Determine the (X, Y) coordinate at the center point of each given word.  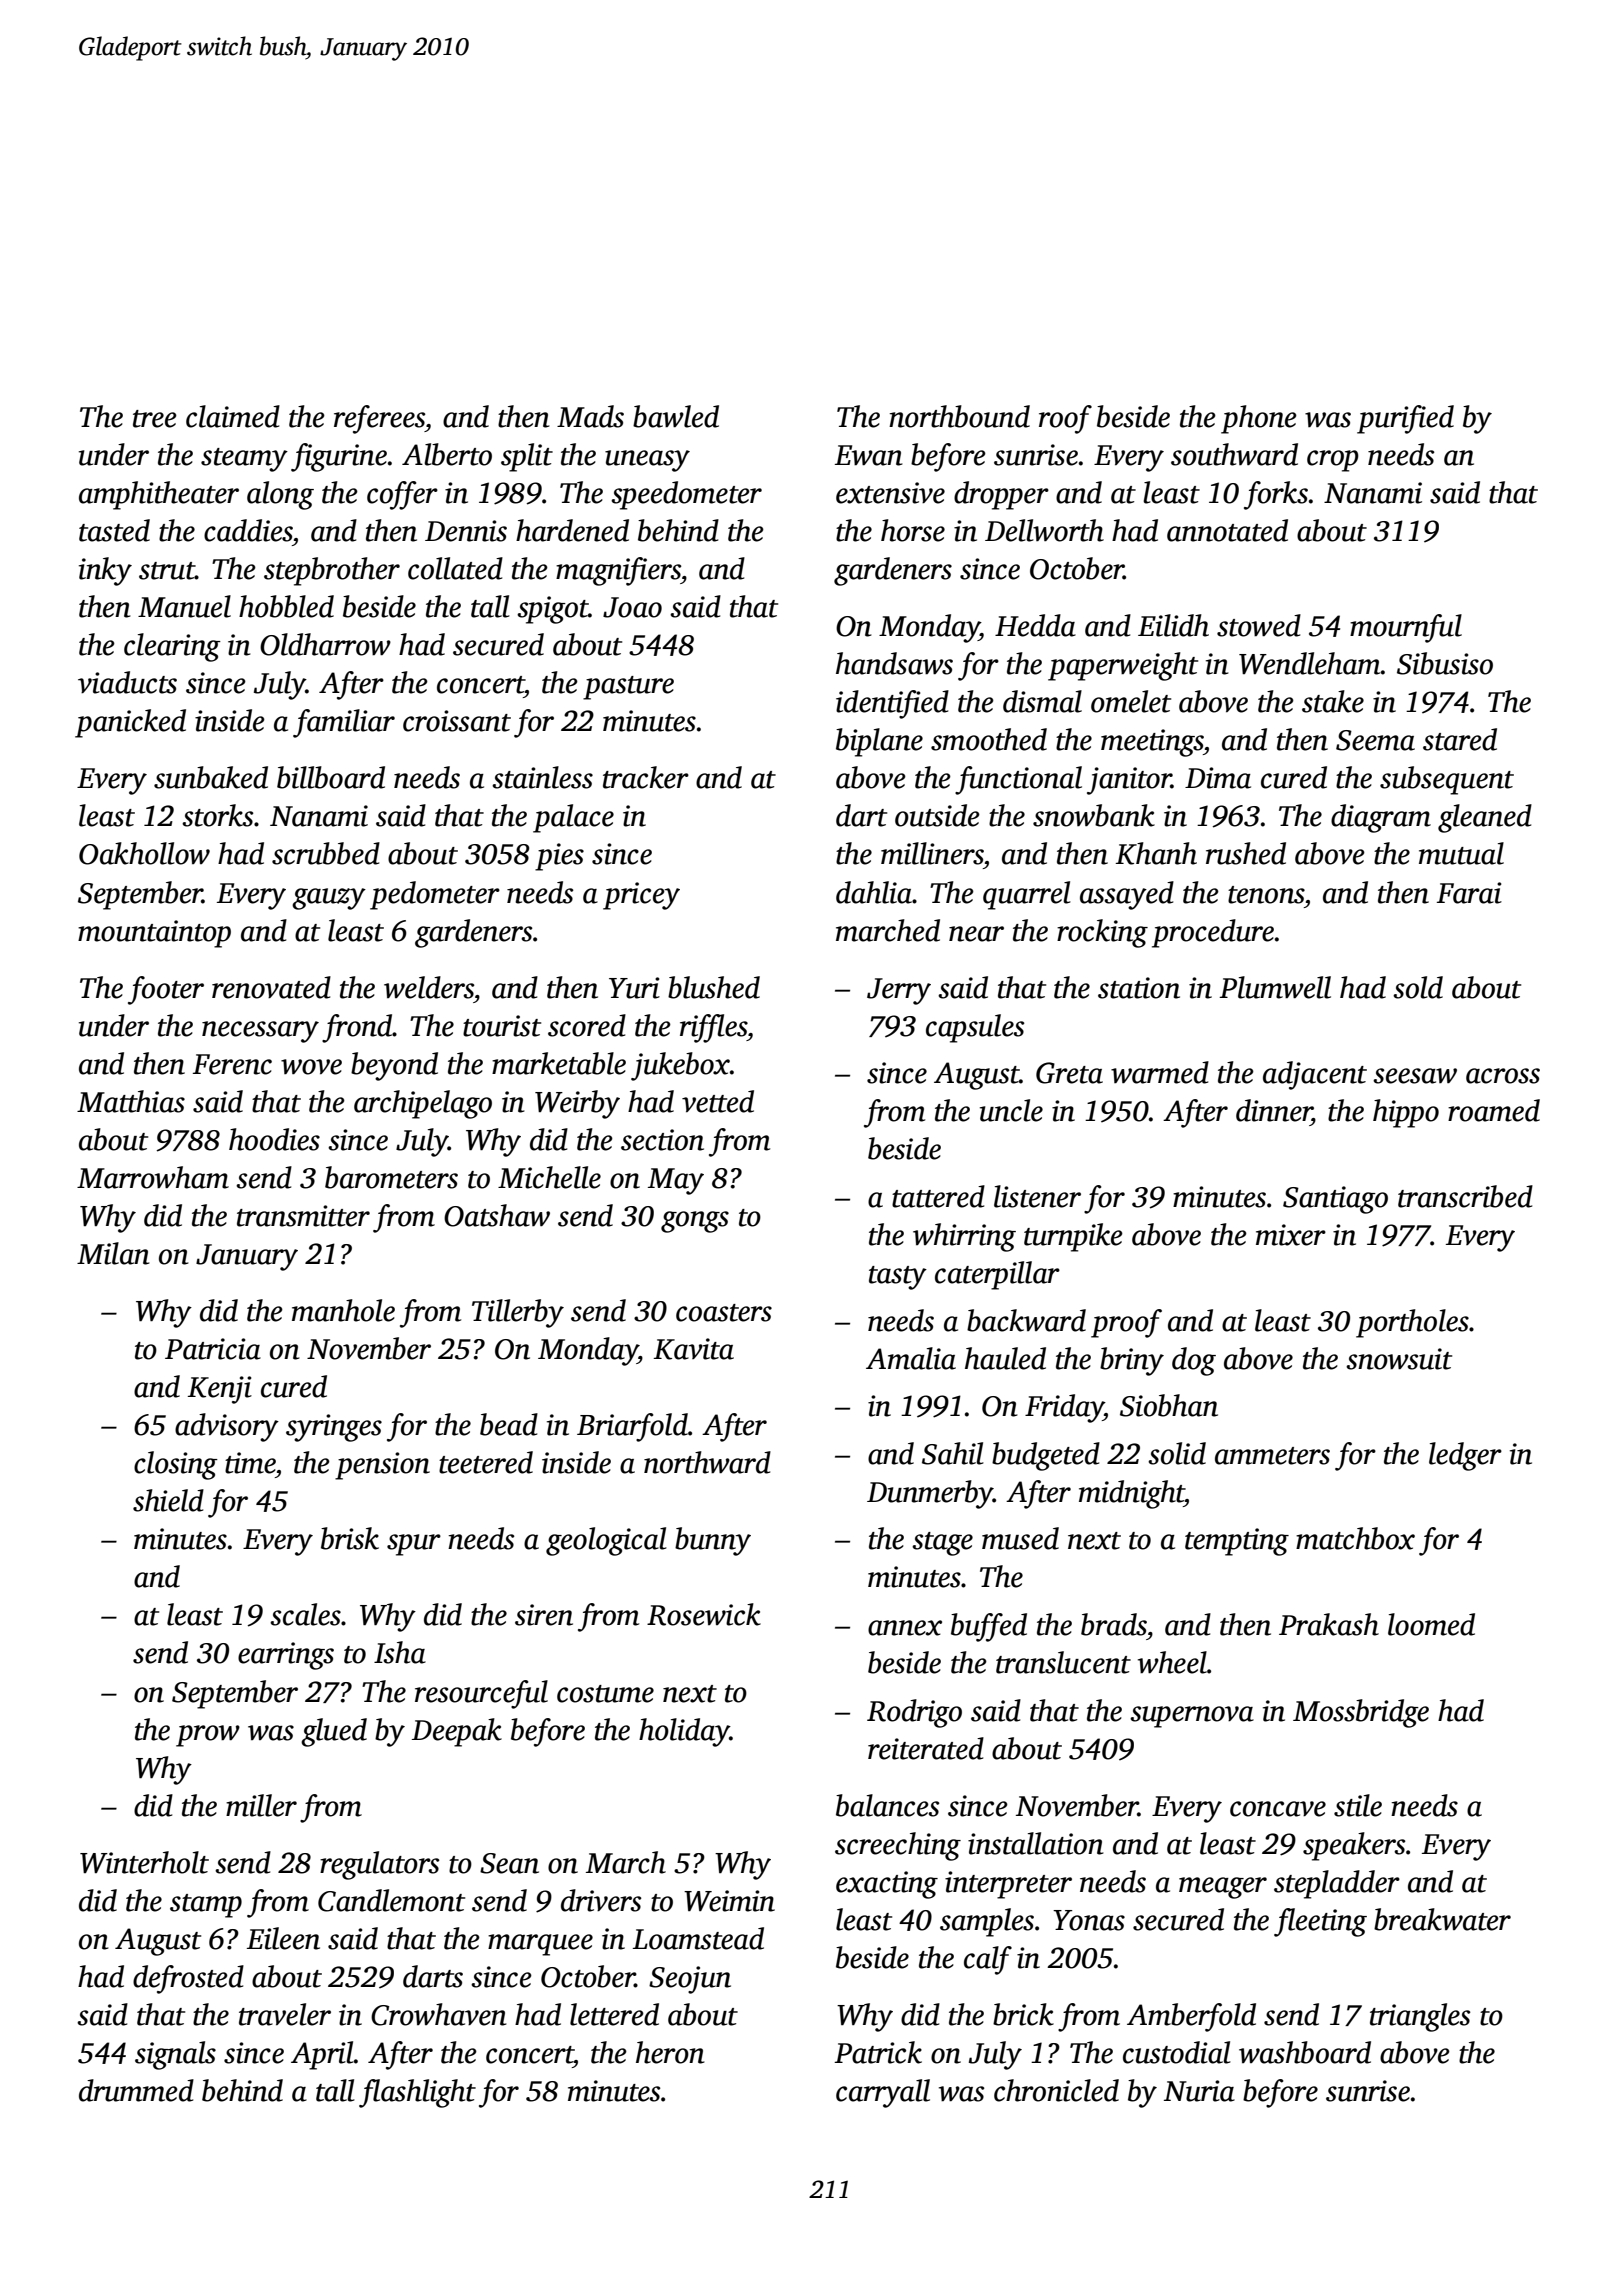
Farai (1469, 893)
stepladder (1337, 1884)
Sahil (953, 1453)
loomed (1431, 1624)
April (322, 2055)
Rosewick (704, 1614)
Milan (113, 1253)
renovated (271, 987)
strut (167, 571)
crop (1333, 461)
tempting (1237, 1542)
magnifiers (618, 571)
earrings (286, 1656)
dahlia (874, 892)
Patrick (878, 2052)
